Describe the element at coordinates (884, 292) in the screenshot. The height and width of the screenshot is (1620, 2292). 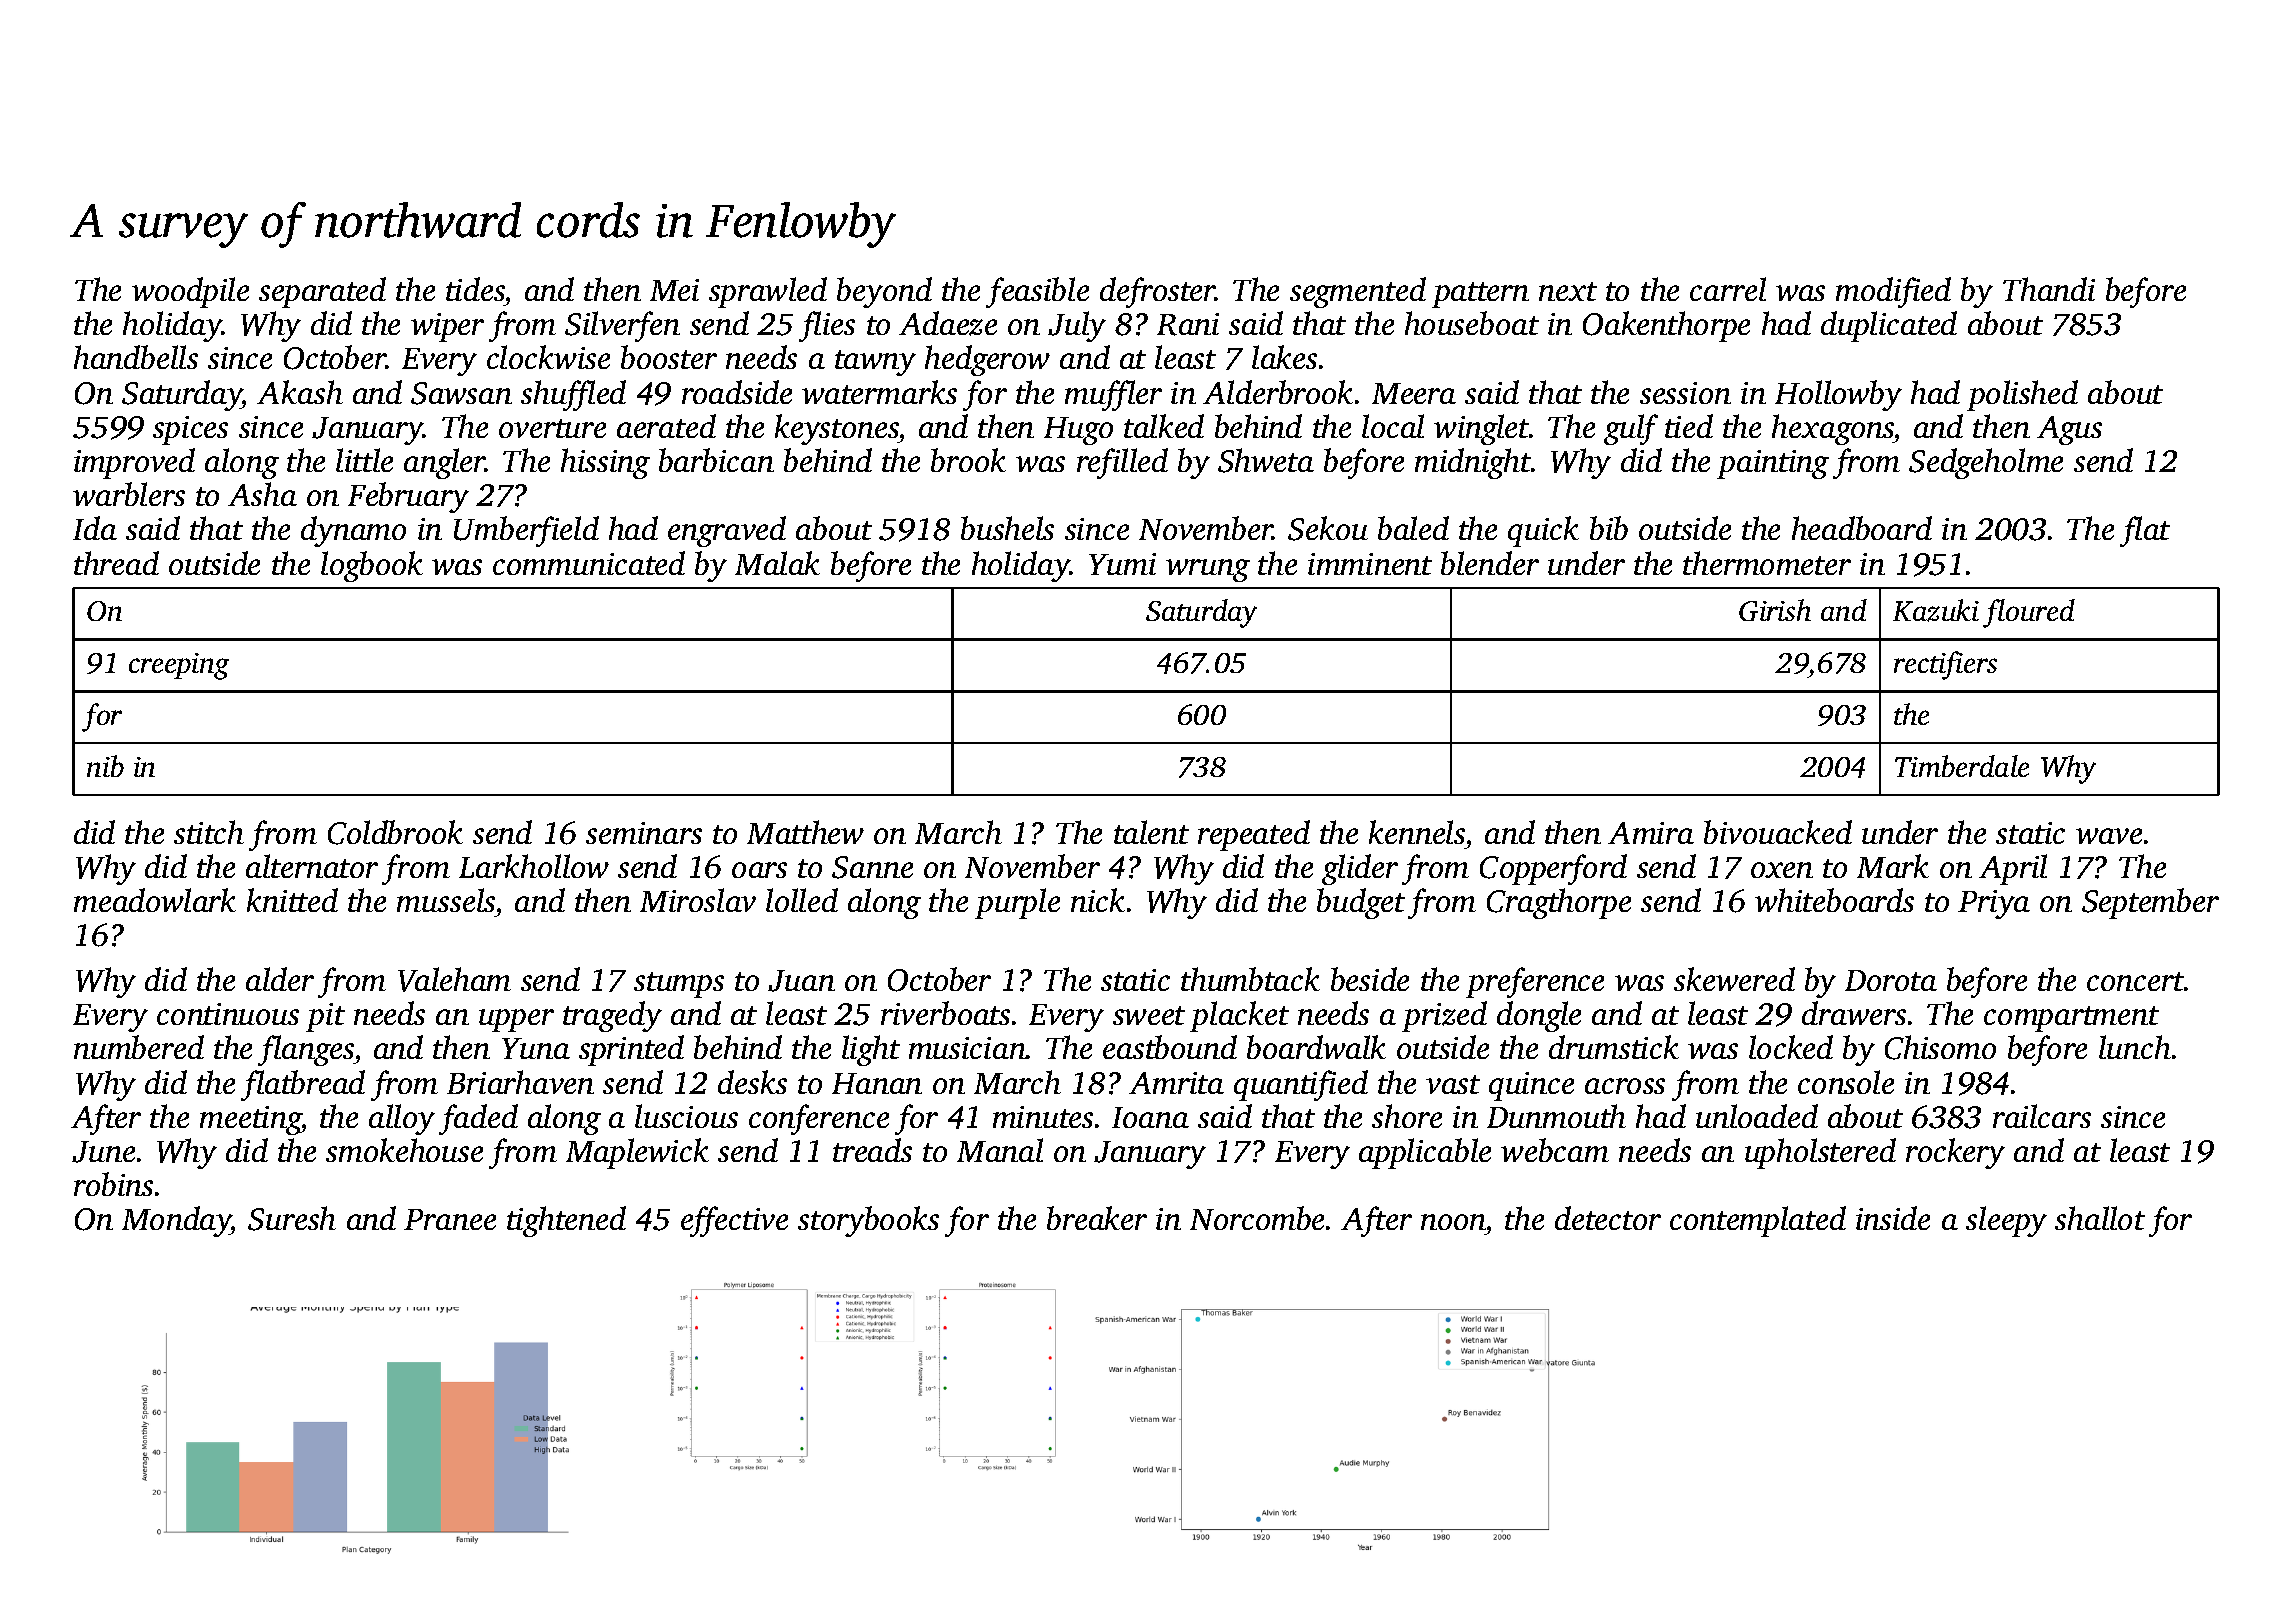
I see `beyond` at that location.
